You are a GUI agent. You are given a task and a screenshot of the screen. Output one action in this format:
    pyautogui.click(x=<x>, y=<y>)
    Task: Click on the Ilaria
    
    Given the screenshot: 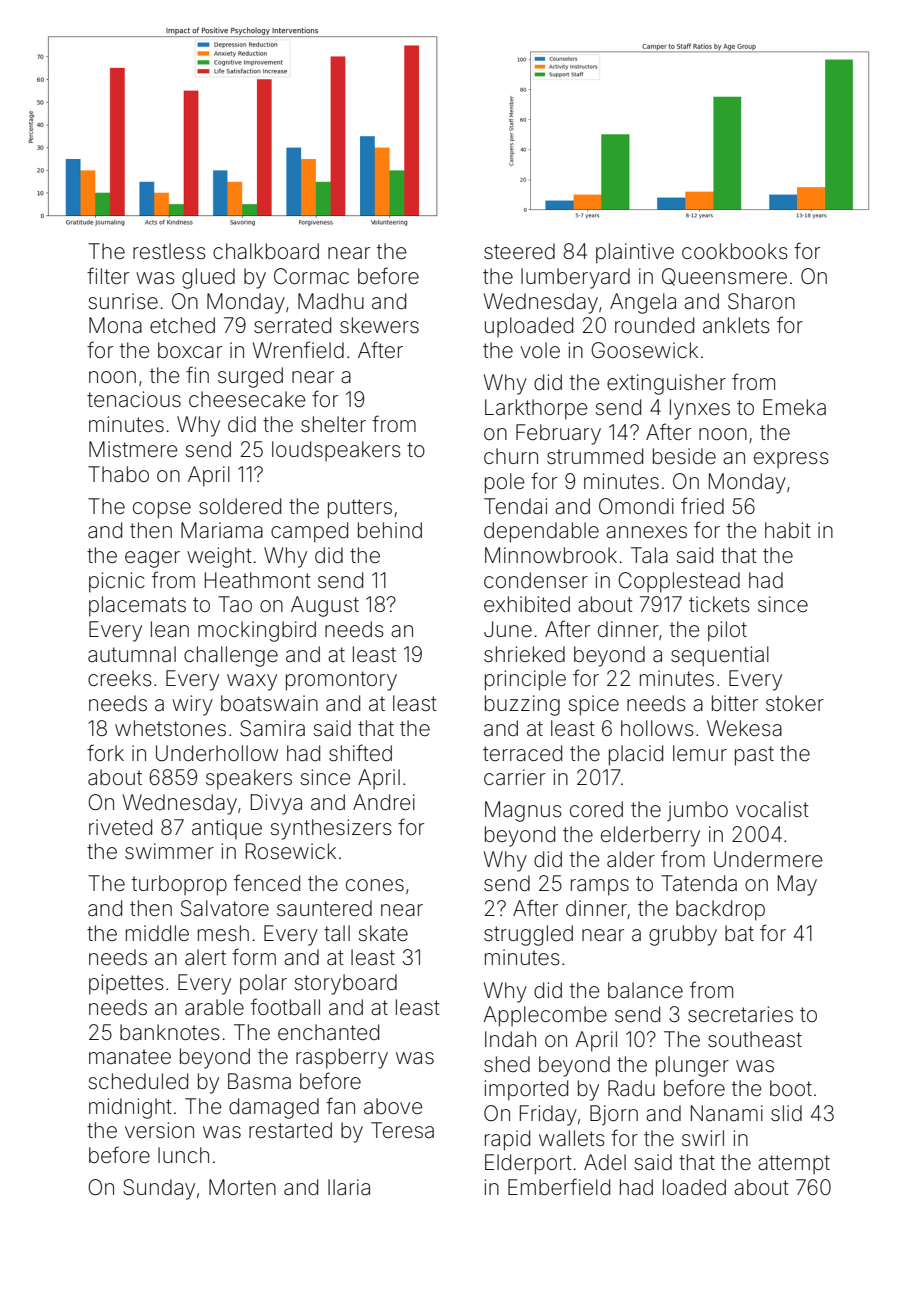 What is the action you would take?
    pyautogui.click(x=349, y=1187)
